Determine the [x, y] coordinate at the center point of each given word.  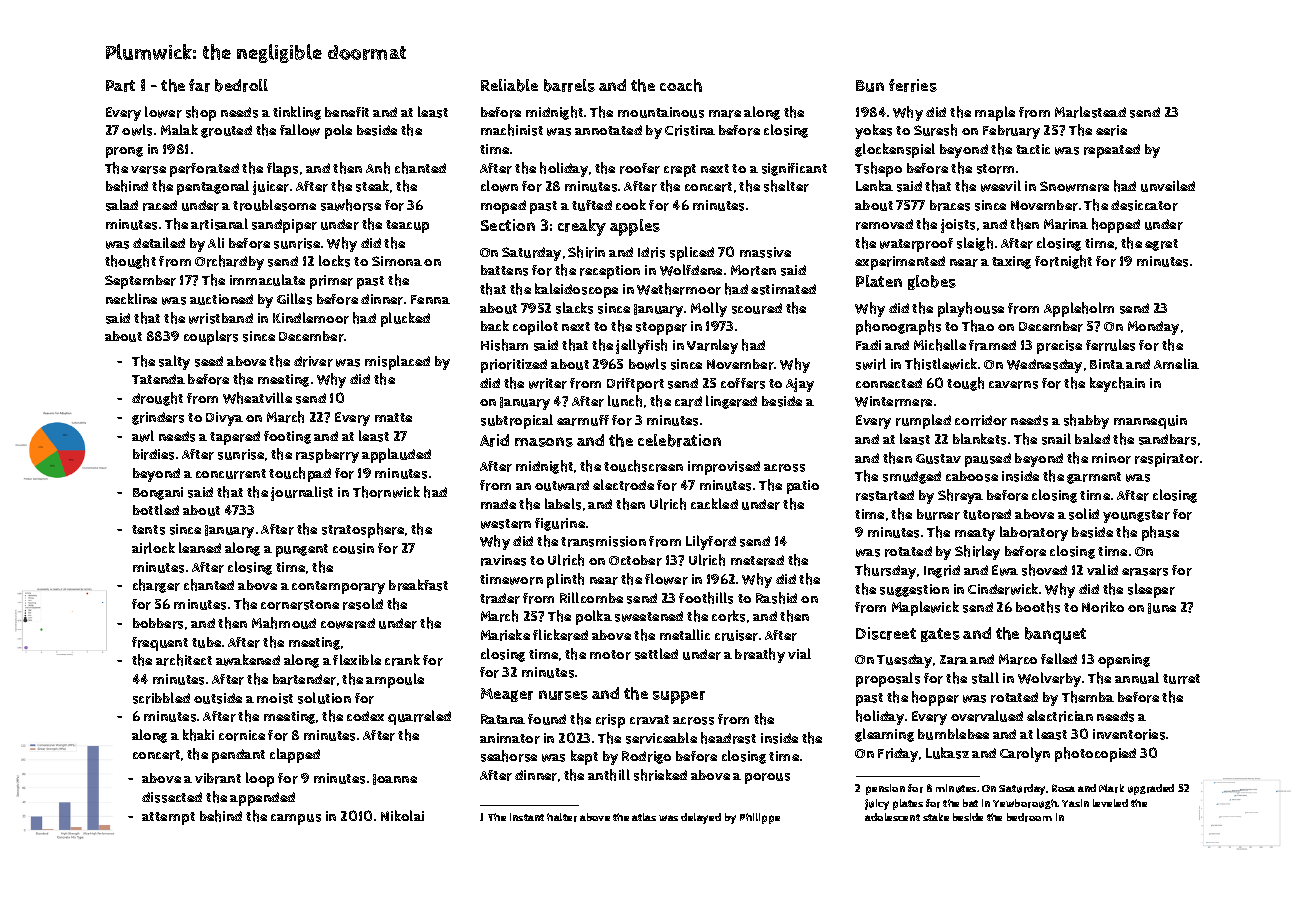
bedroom [1029, 817]
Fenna [430, 299]
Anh [378, 168]
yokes [873, 131]
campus [296, 819]
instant [527, 817]
